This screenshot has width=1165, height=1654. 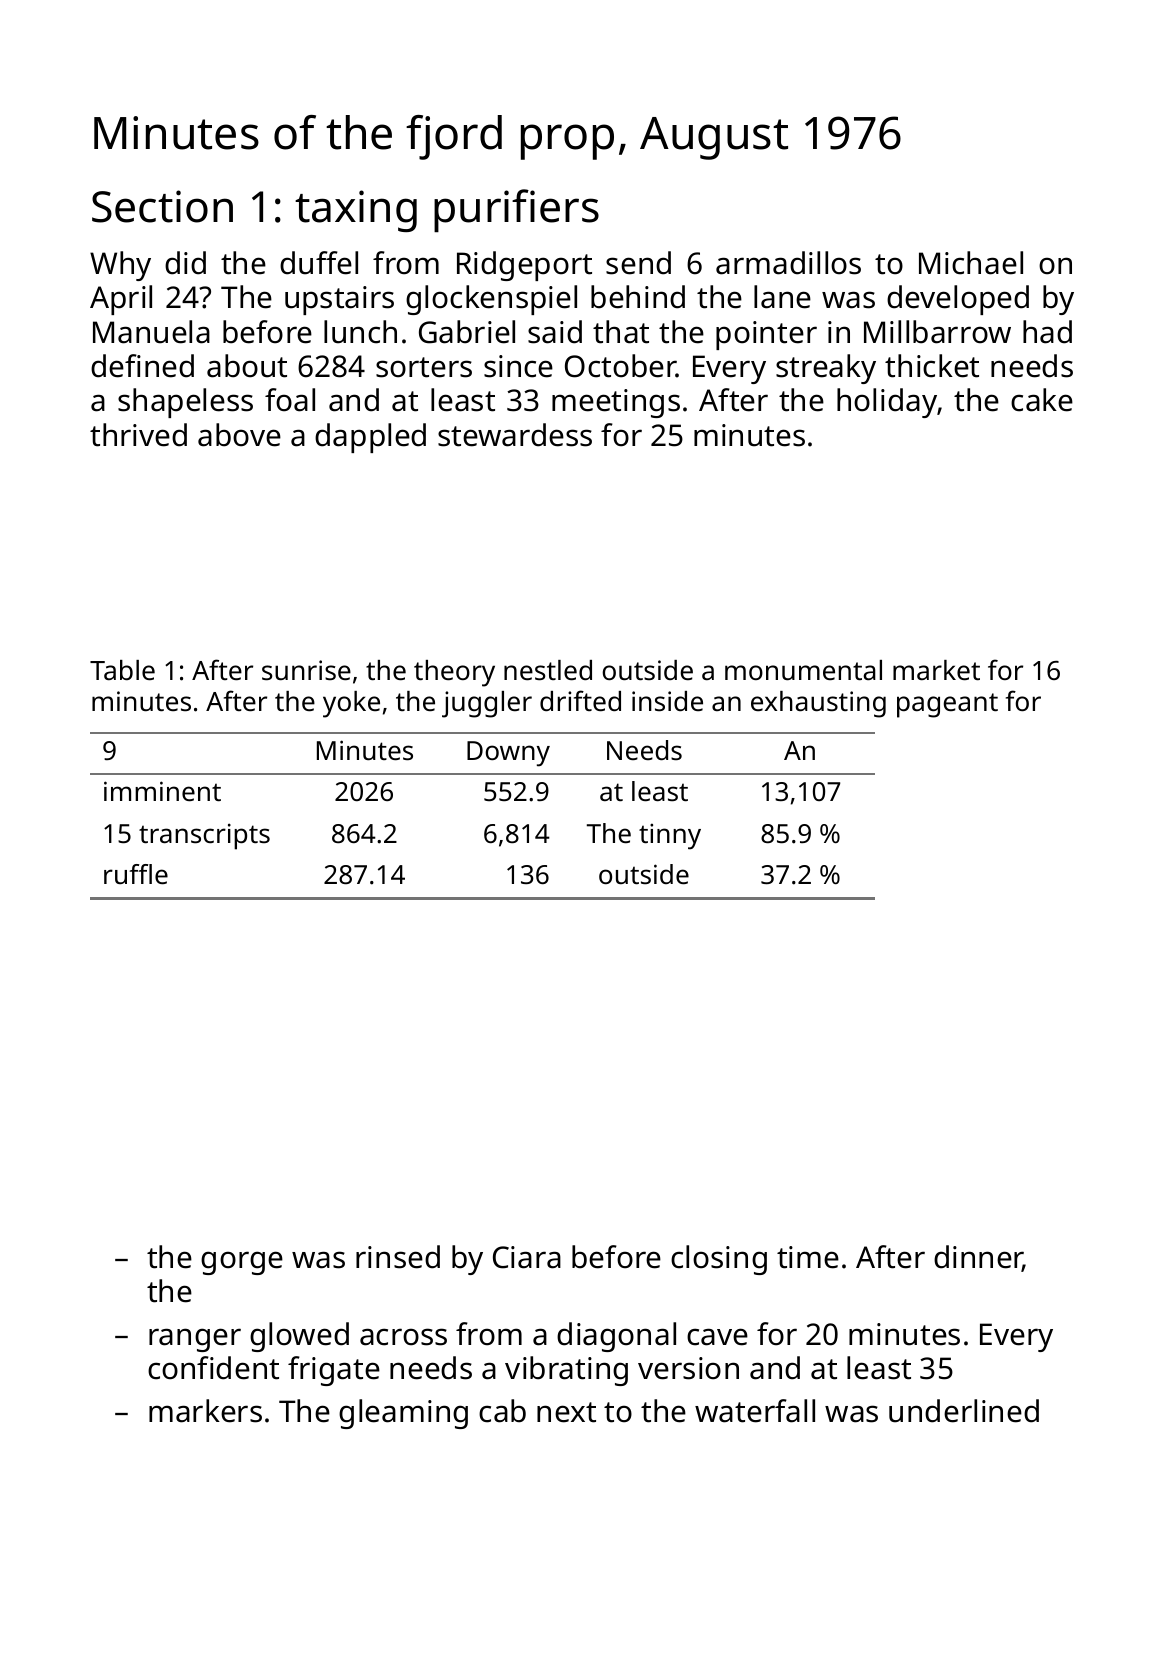 What do you see at coordinates (195, 1340) in the screenshot?
I see `ranger` at bounding box center [195, 1340].
